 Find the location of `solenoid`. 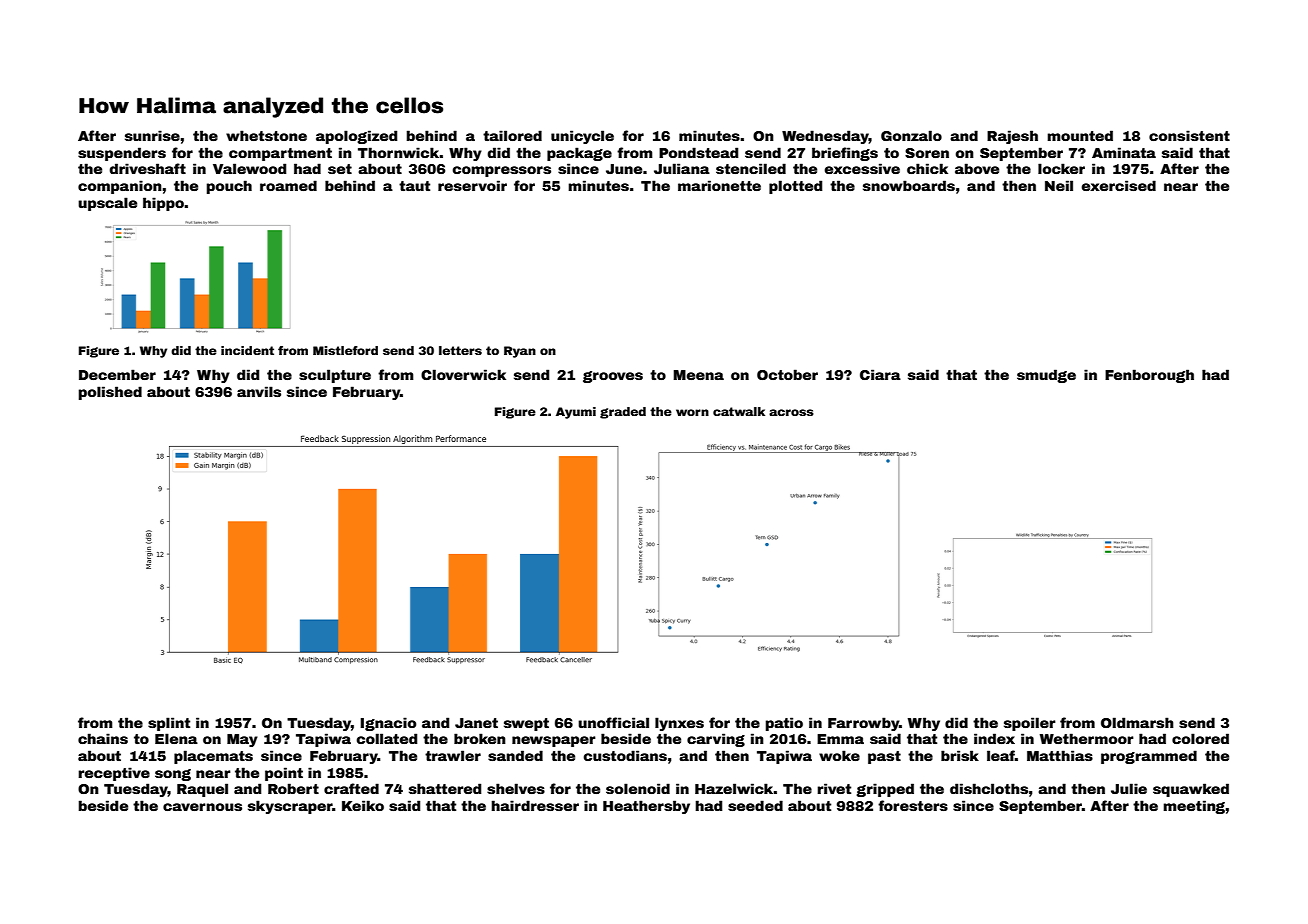

solenoid is located at coordinates (638, 788).
